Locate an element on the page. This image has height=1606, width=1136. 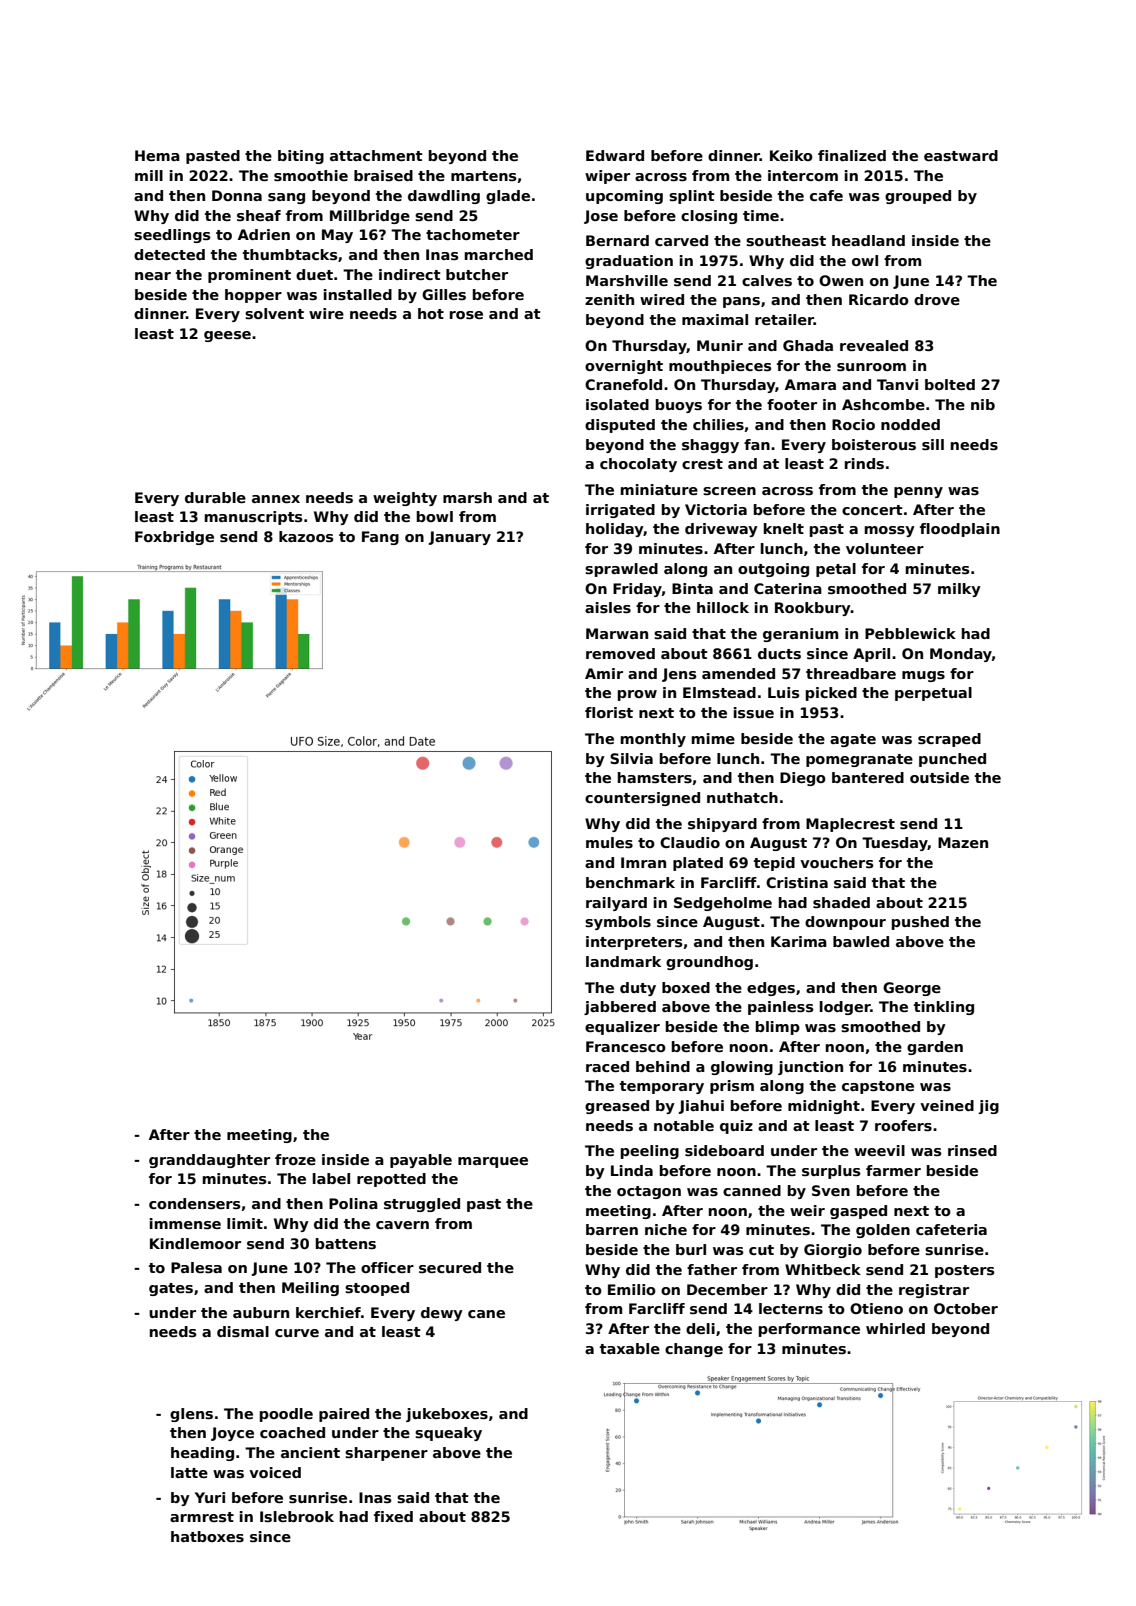
junction is located at coordinates (810, 1068).
